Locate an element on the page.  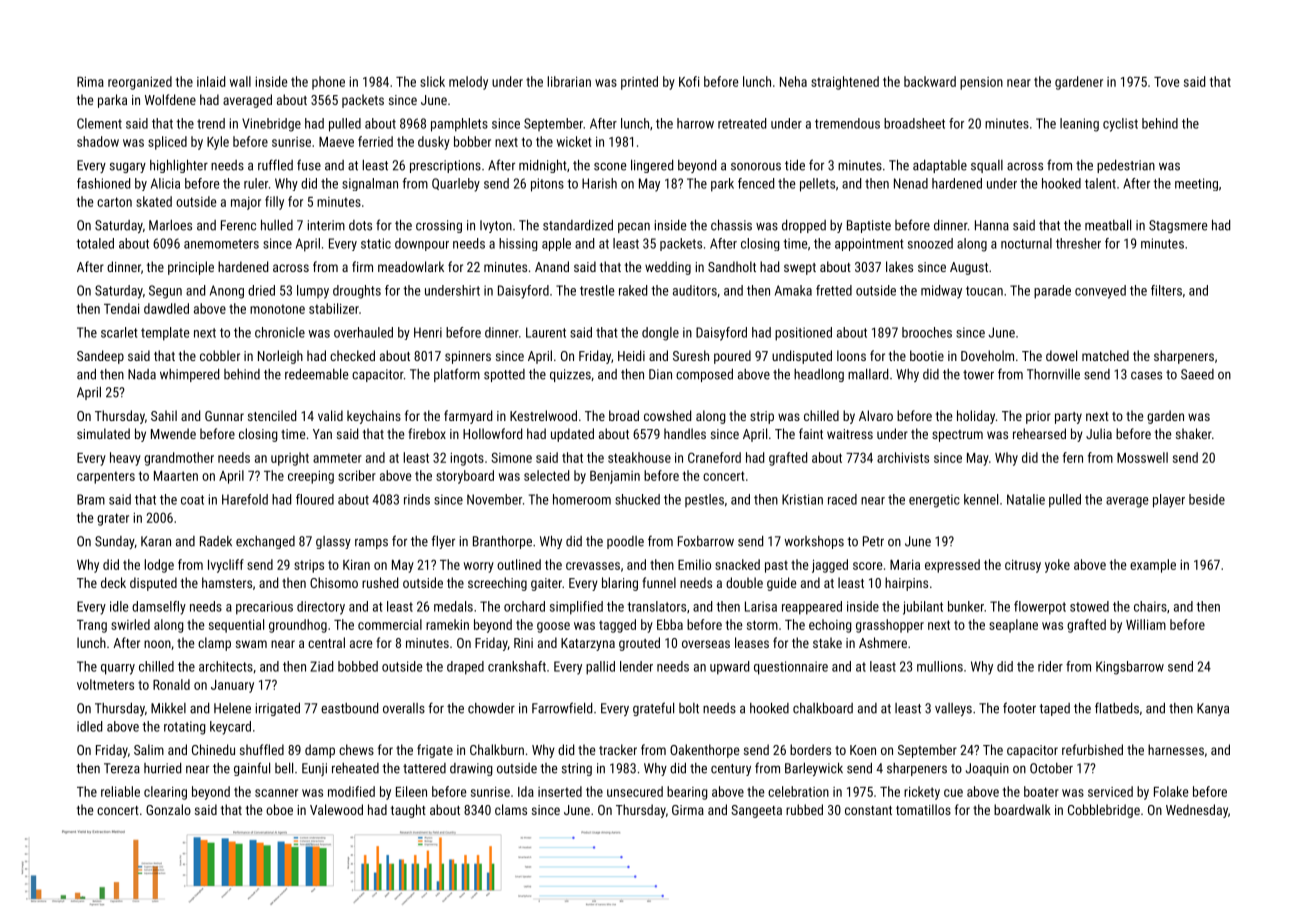
Laurent is located at coordinates (546, 332).
